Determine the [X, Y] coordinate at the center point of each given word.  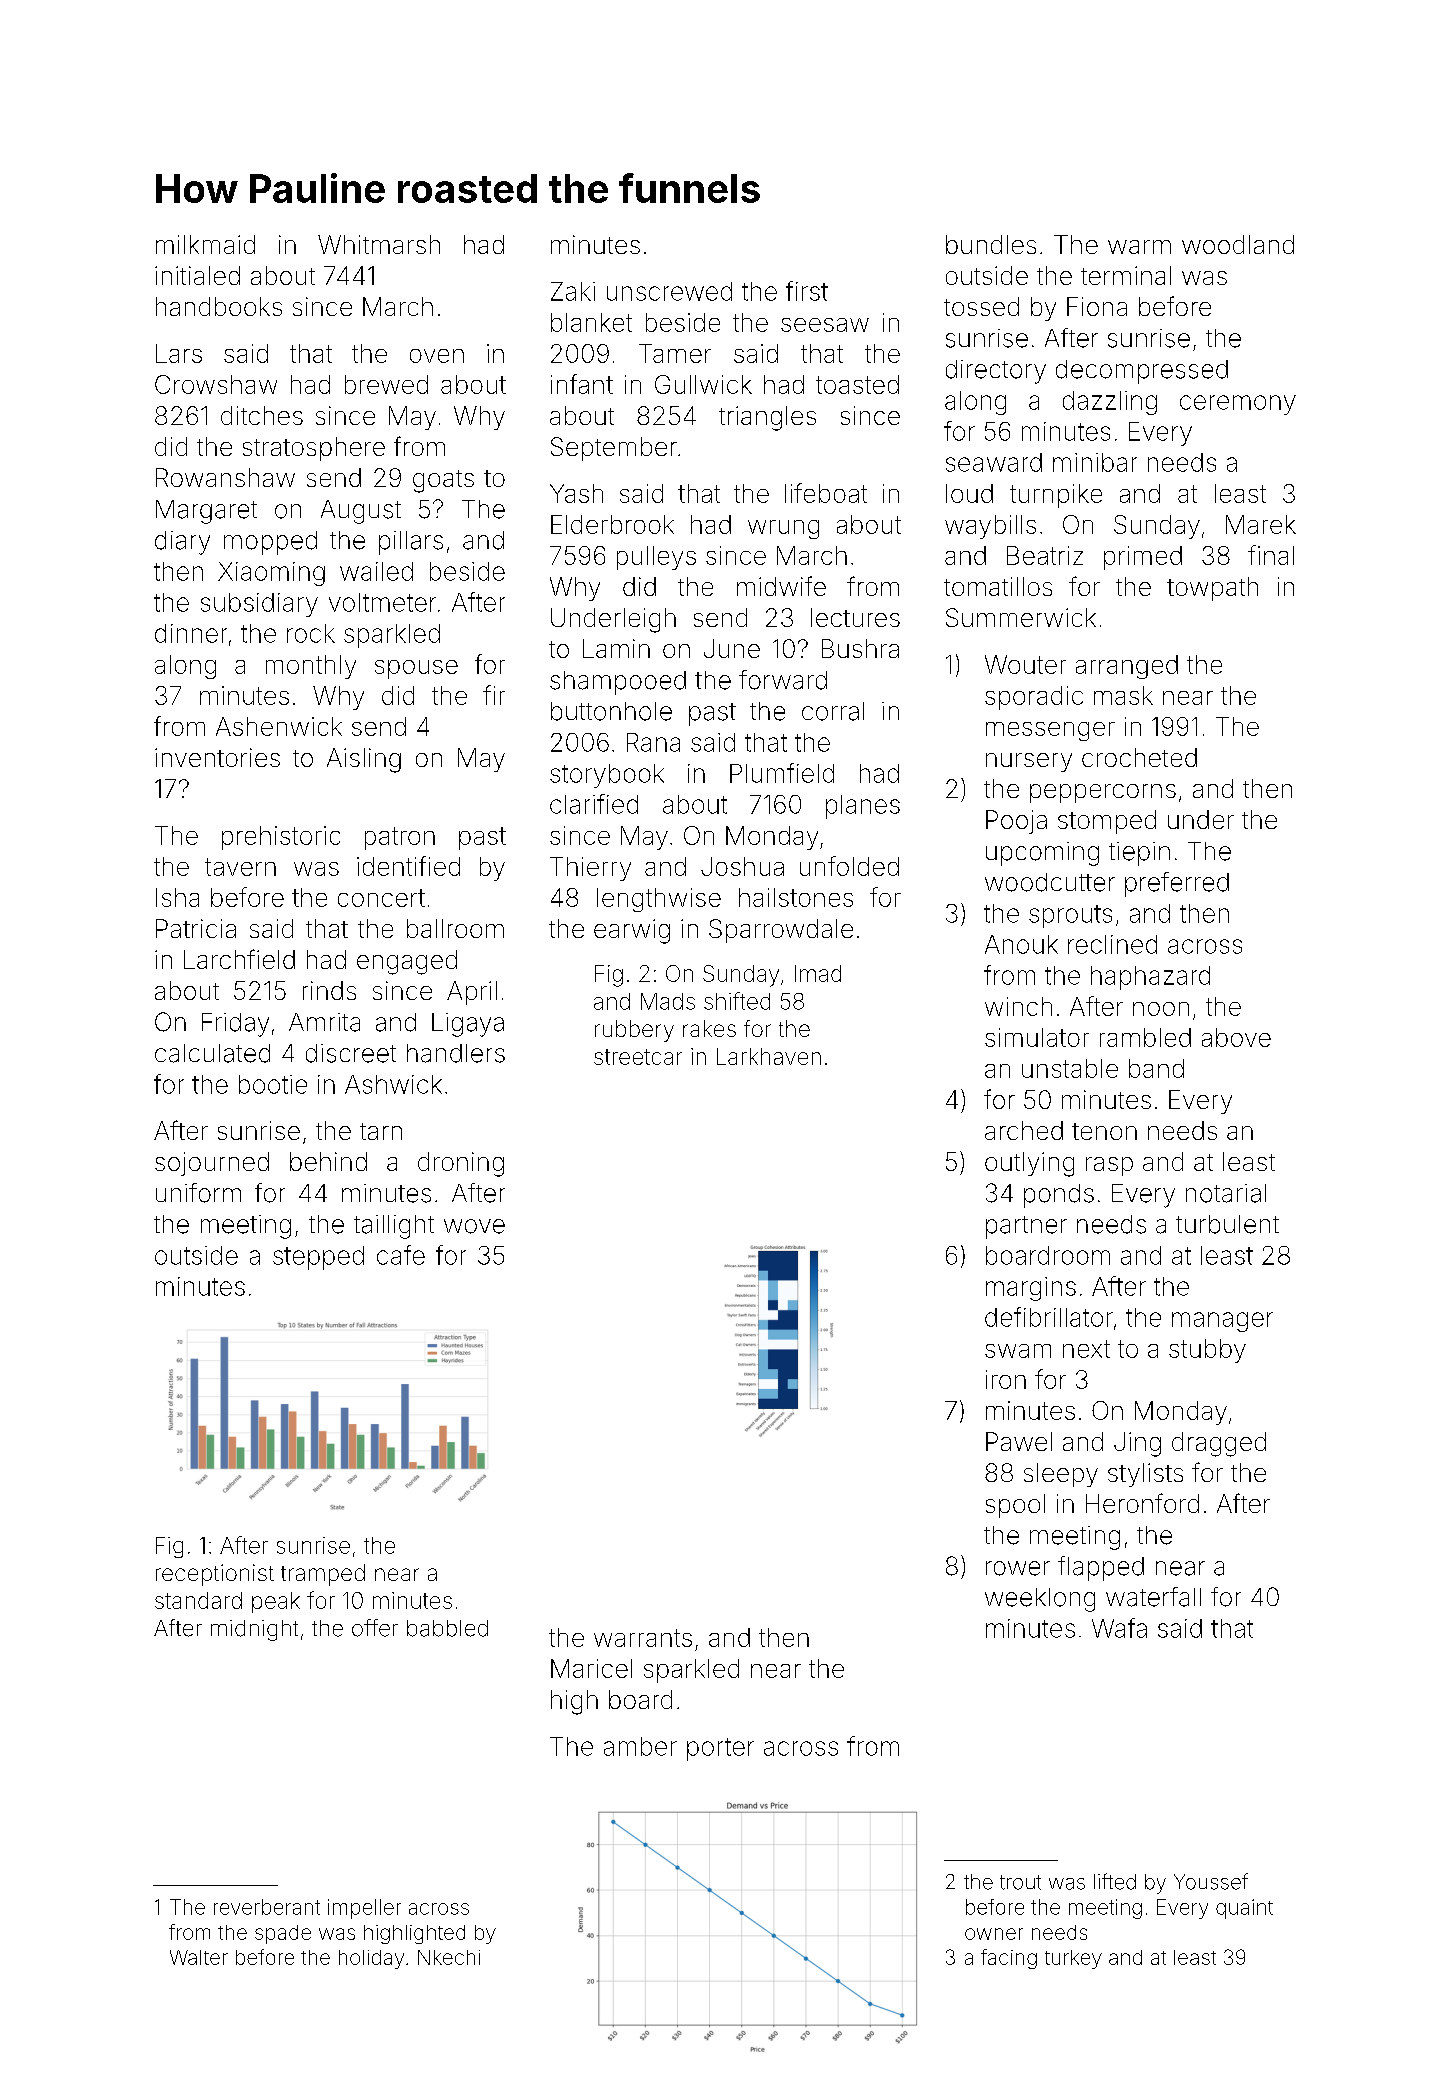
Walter [199, 1957]
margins [1031, 1289]
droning [461, 1164]
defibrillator [1049, 1317]
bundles [991, 244]
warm [1139, 247]
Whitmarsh [379, 244]
